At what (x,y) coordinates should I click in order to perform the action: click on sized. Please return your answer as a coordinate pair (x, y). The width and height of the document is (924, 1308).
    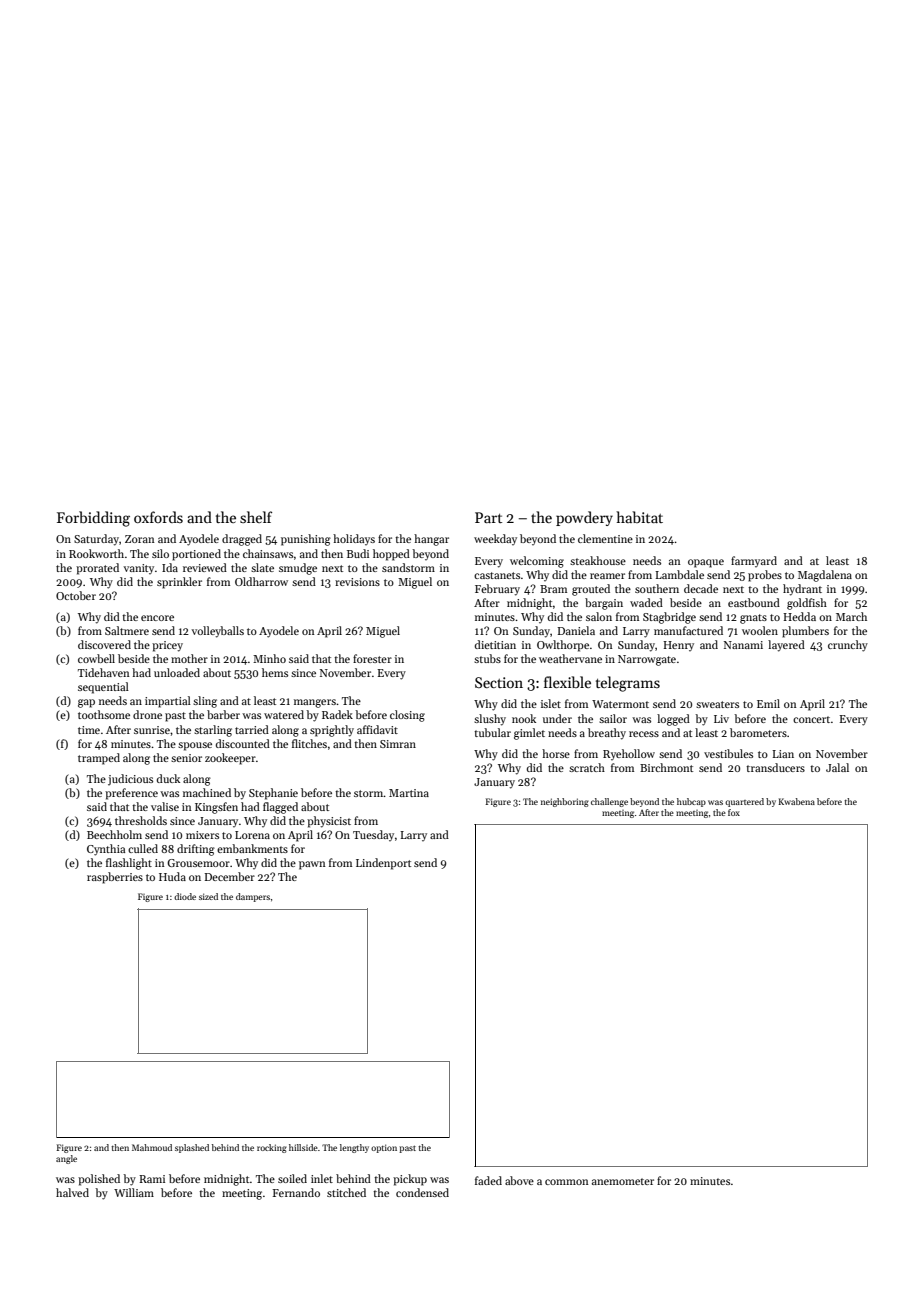
    Looking at the image, I should click on (208, 896).
